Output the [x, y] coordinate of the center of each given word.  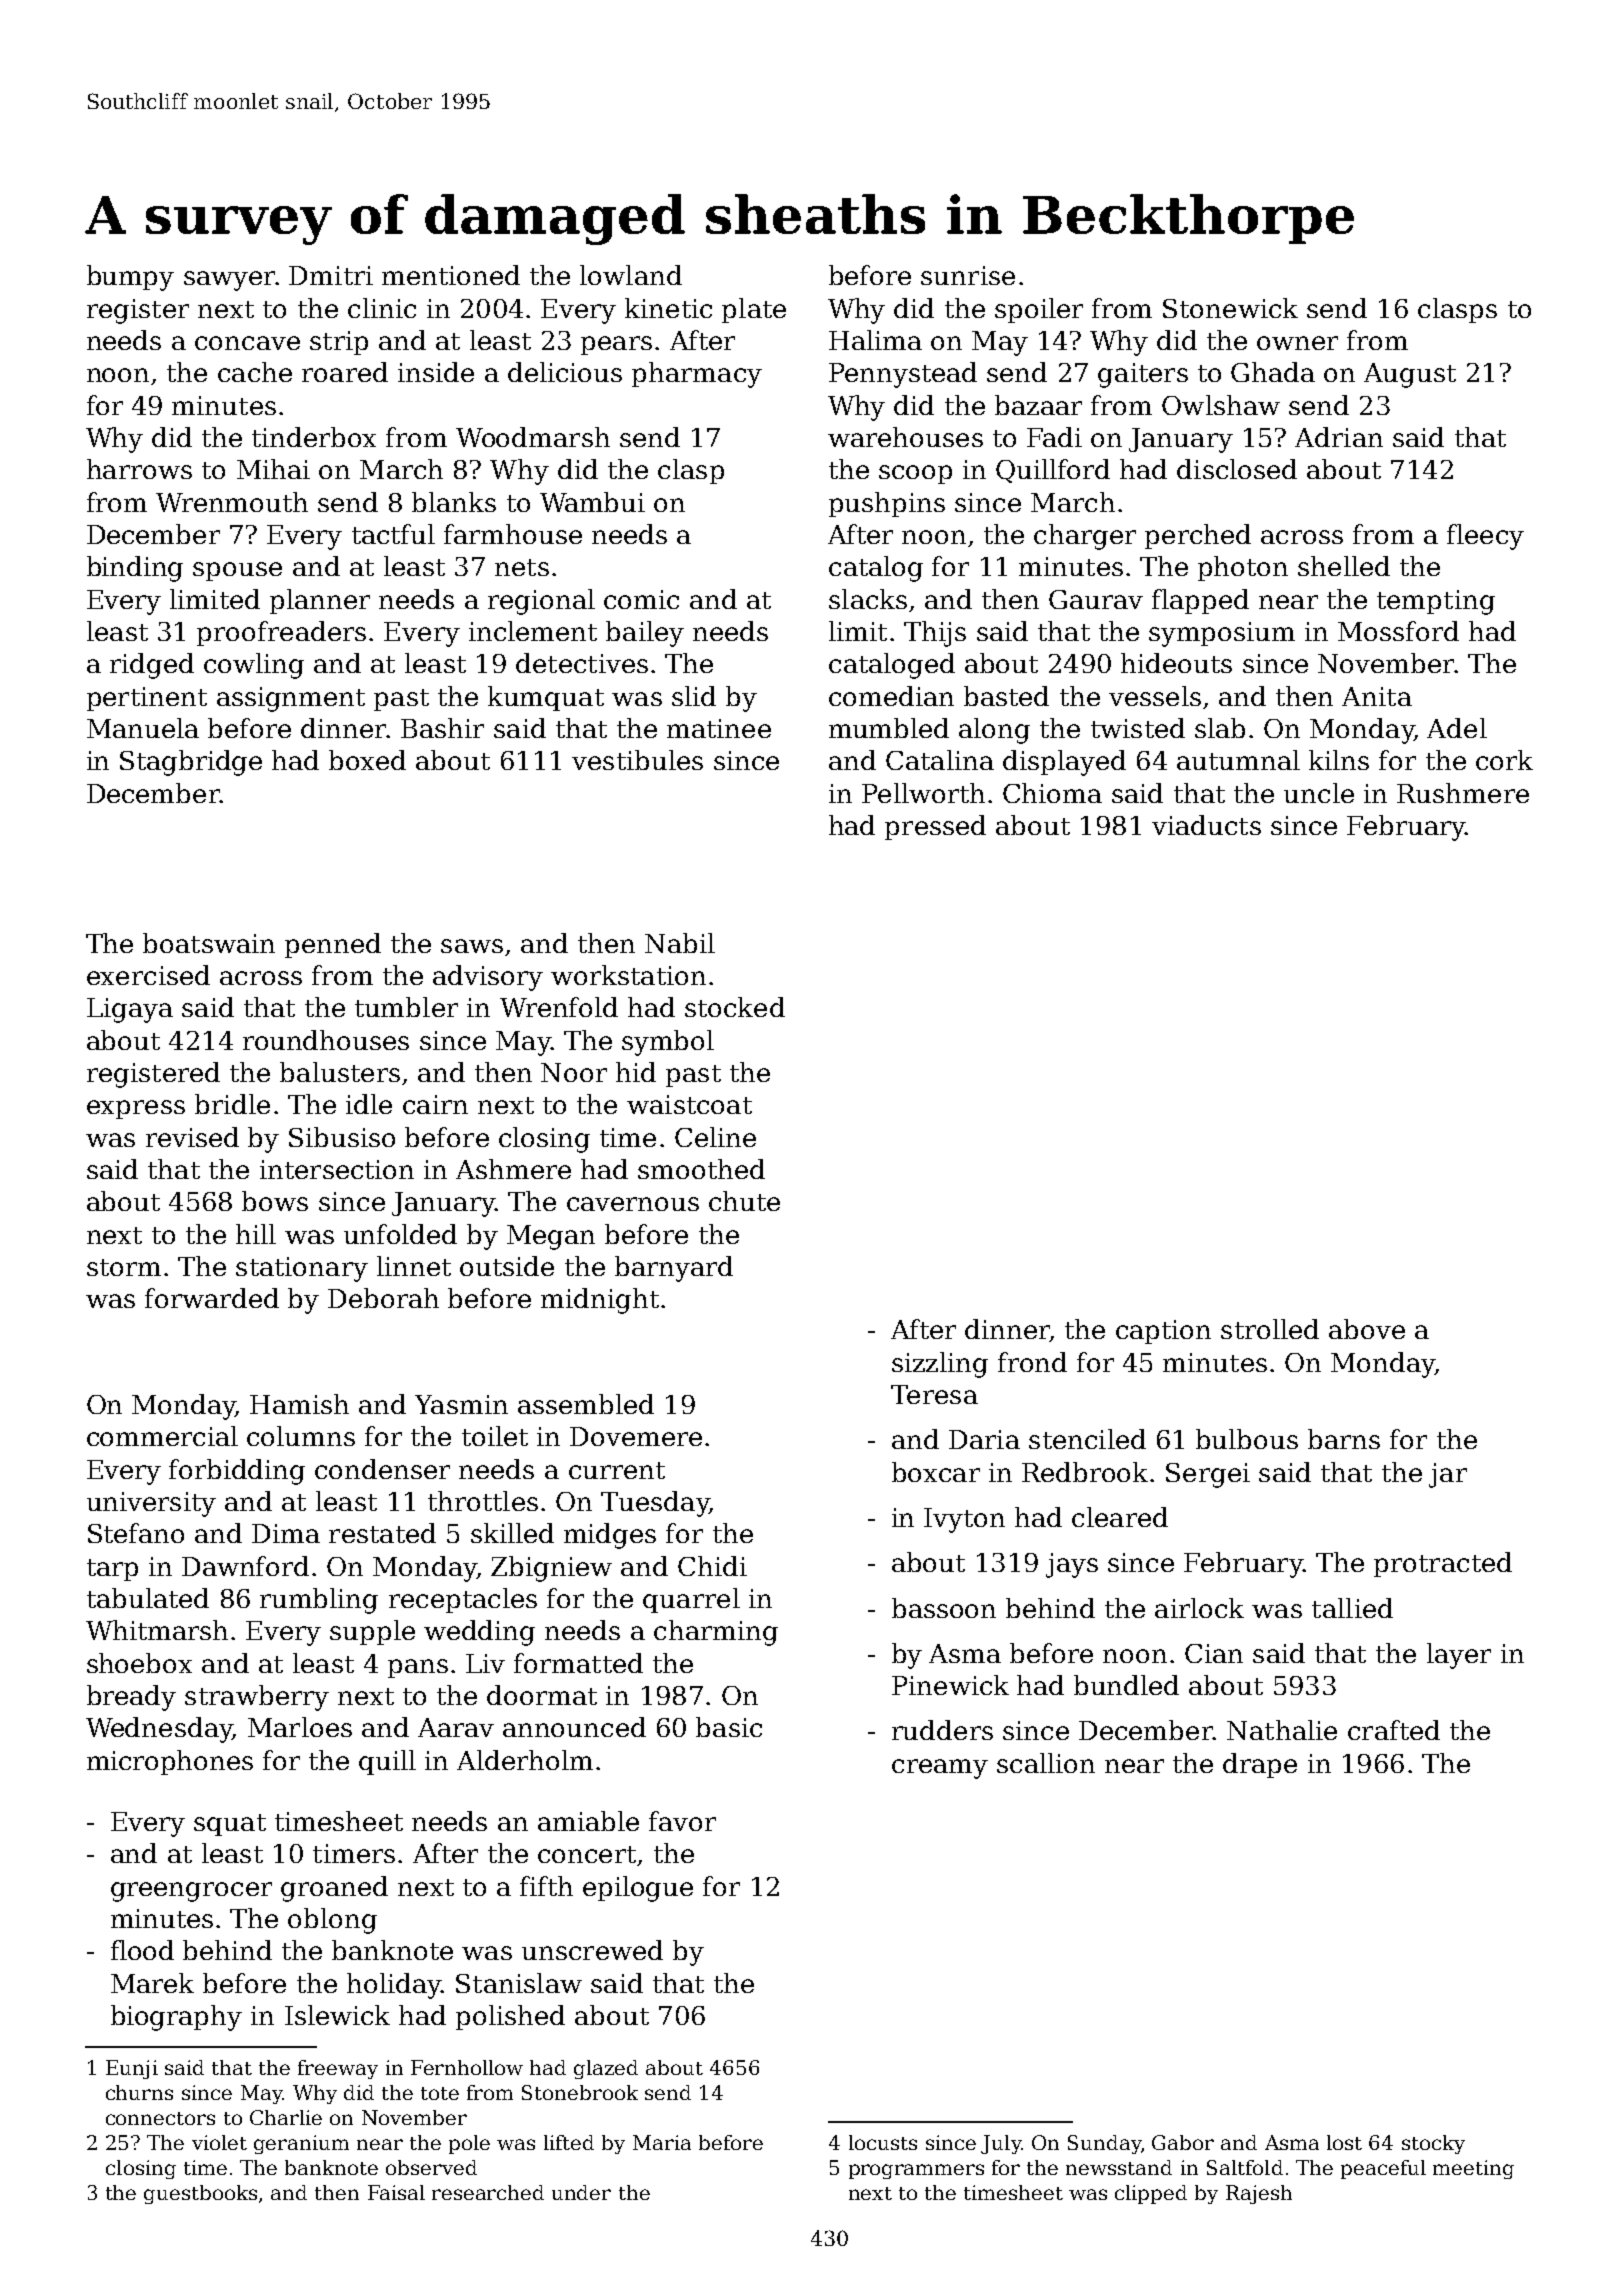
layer [1459, 1656]
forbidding [237, 1472]
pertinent [147, 699]
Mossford [1398, 631]
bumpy [130, 278]
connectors [160, 2118]
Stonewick [1230, 308]
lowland [631, 275]
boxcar [936, 1472]
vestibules [637, 760]
